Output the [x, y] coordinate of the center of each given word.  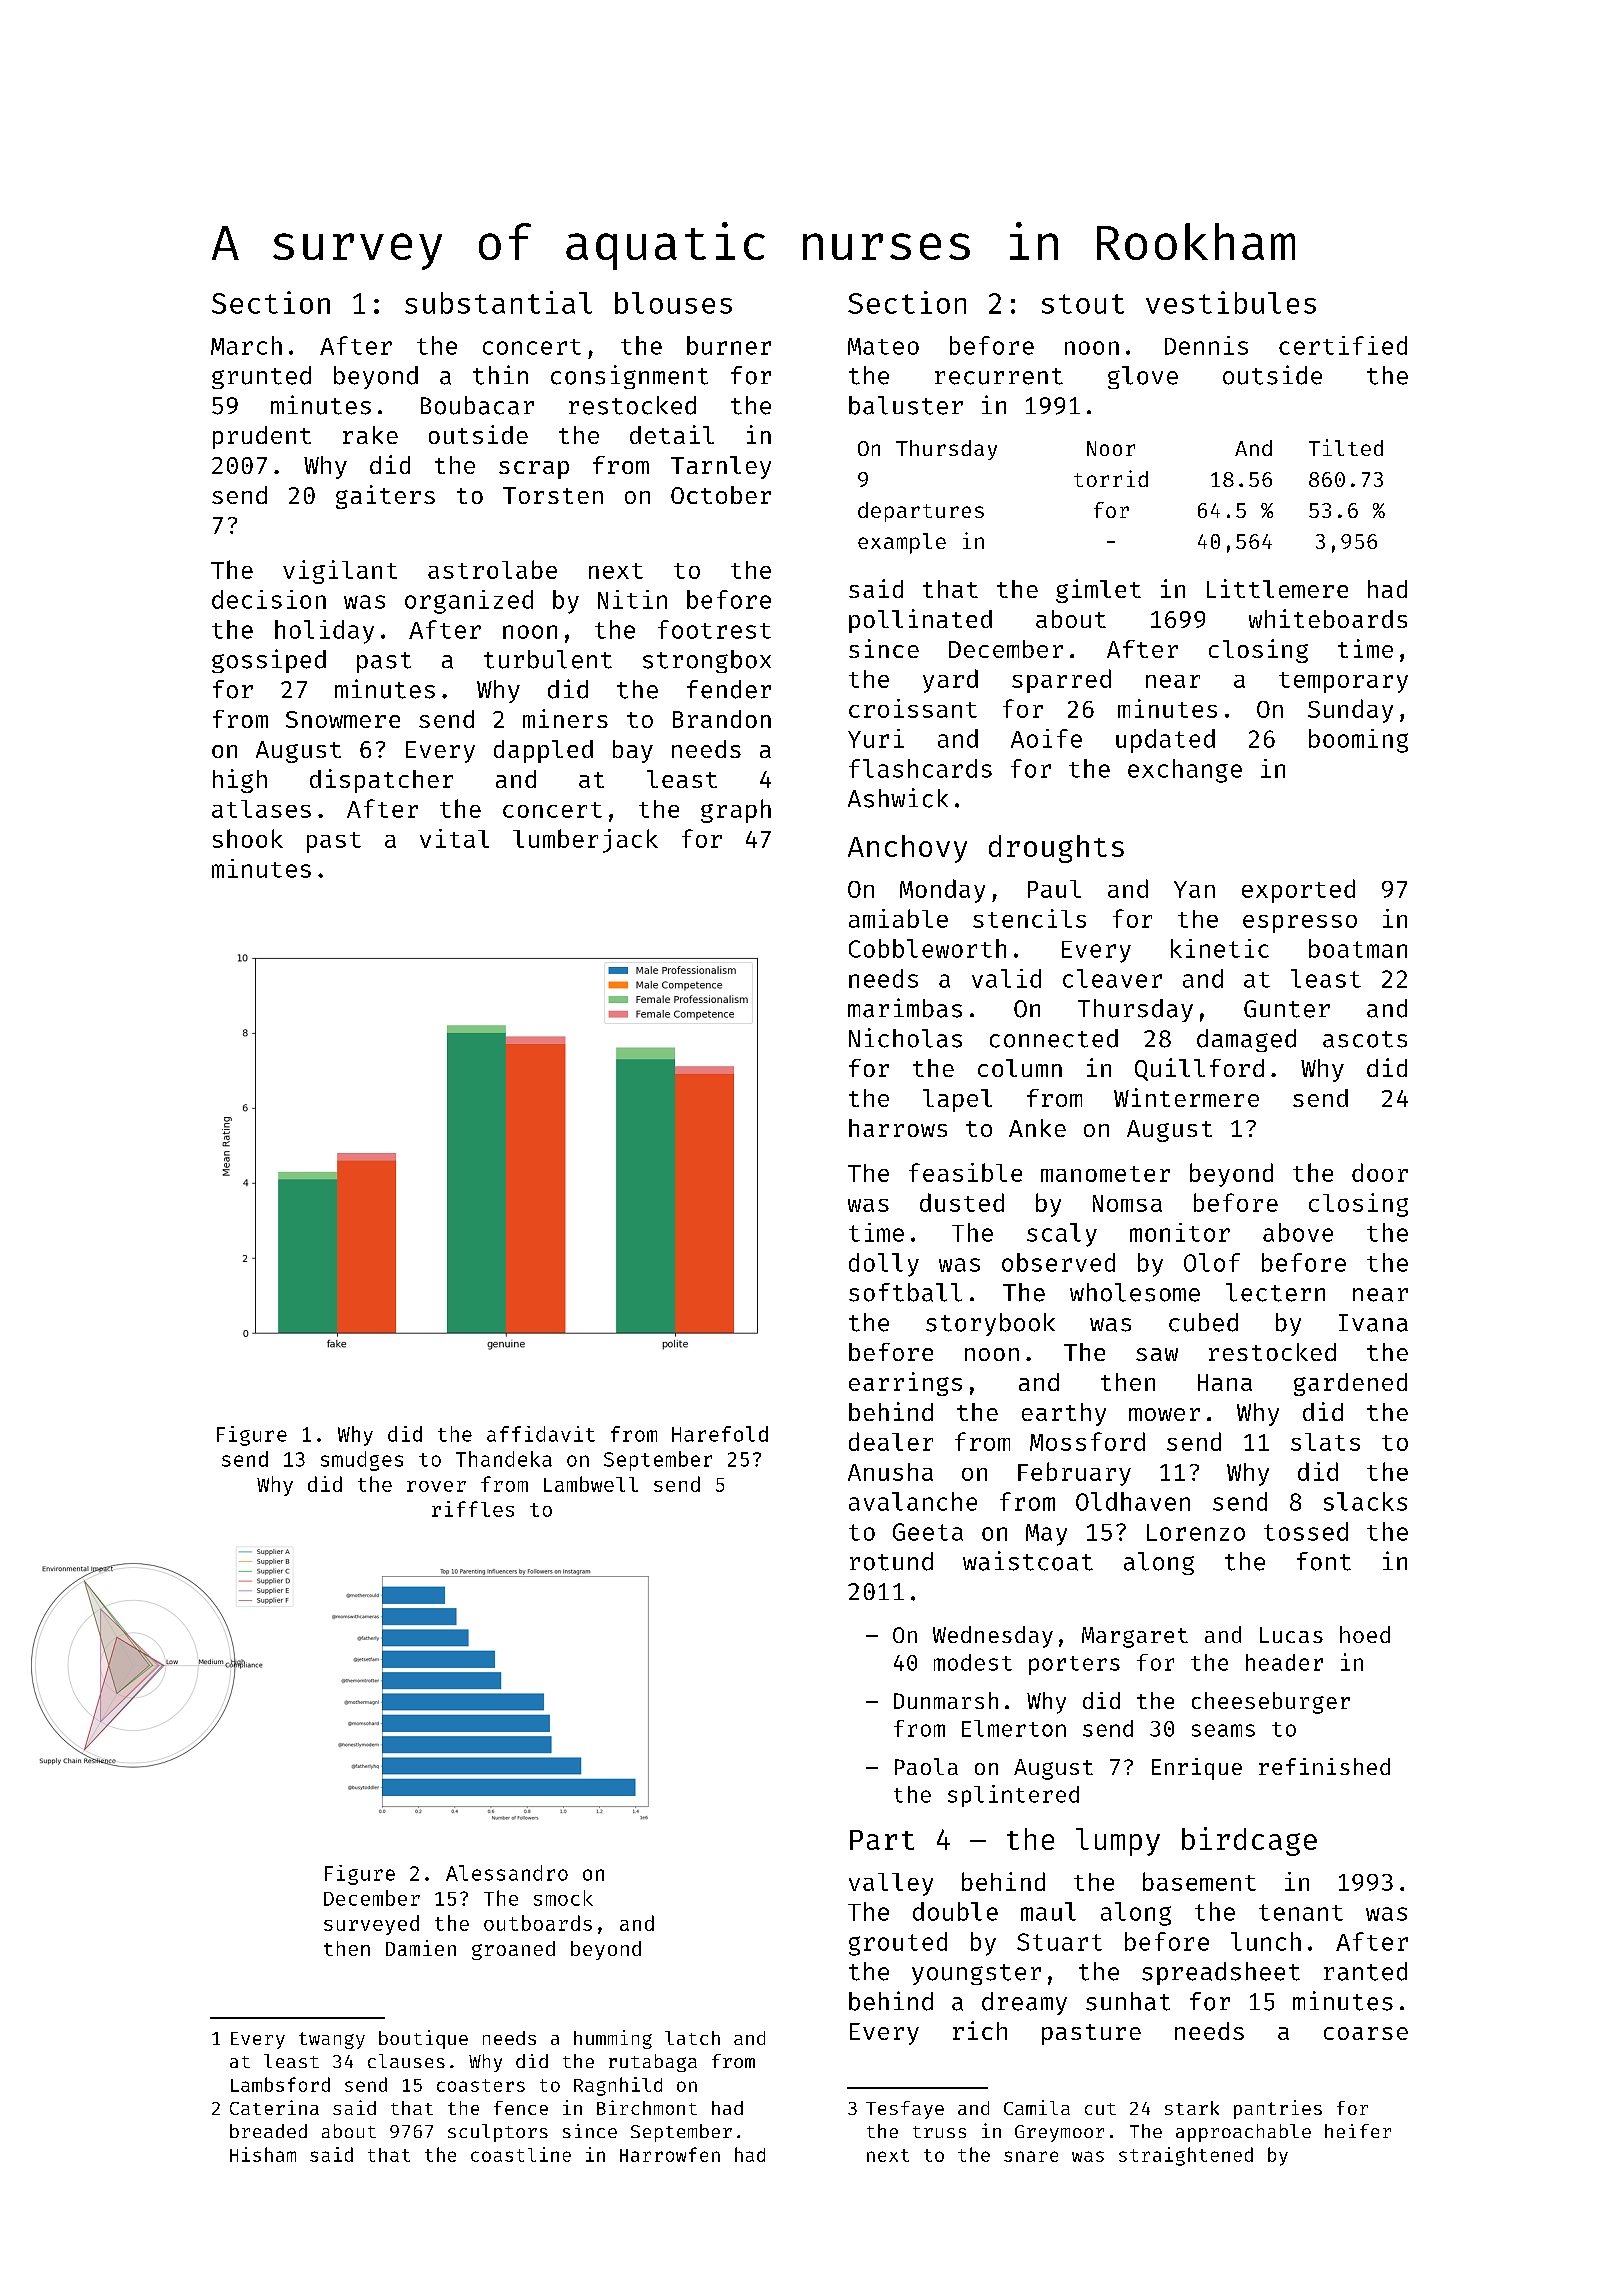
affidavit [541, 1434]
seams [1223, 1730]
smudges [362, 1461]
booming [1358, 741]
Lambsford [280, 2084]
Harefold [720, 1434]
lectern [1275, 1292]
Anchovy [907, 849]
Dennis [1206, 345]
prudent [262, 437]
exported [1298, 891]
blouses [673, 303]
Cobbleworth [927, 948]
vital [454, 838]
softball [905, 1292]
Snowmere [343, 719]
